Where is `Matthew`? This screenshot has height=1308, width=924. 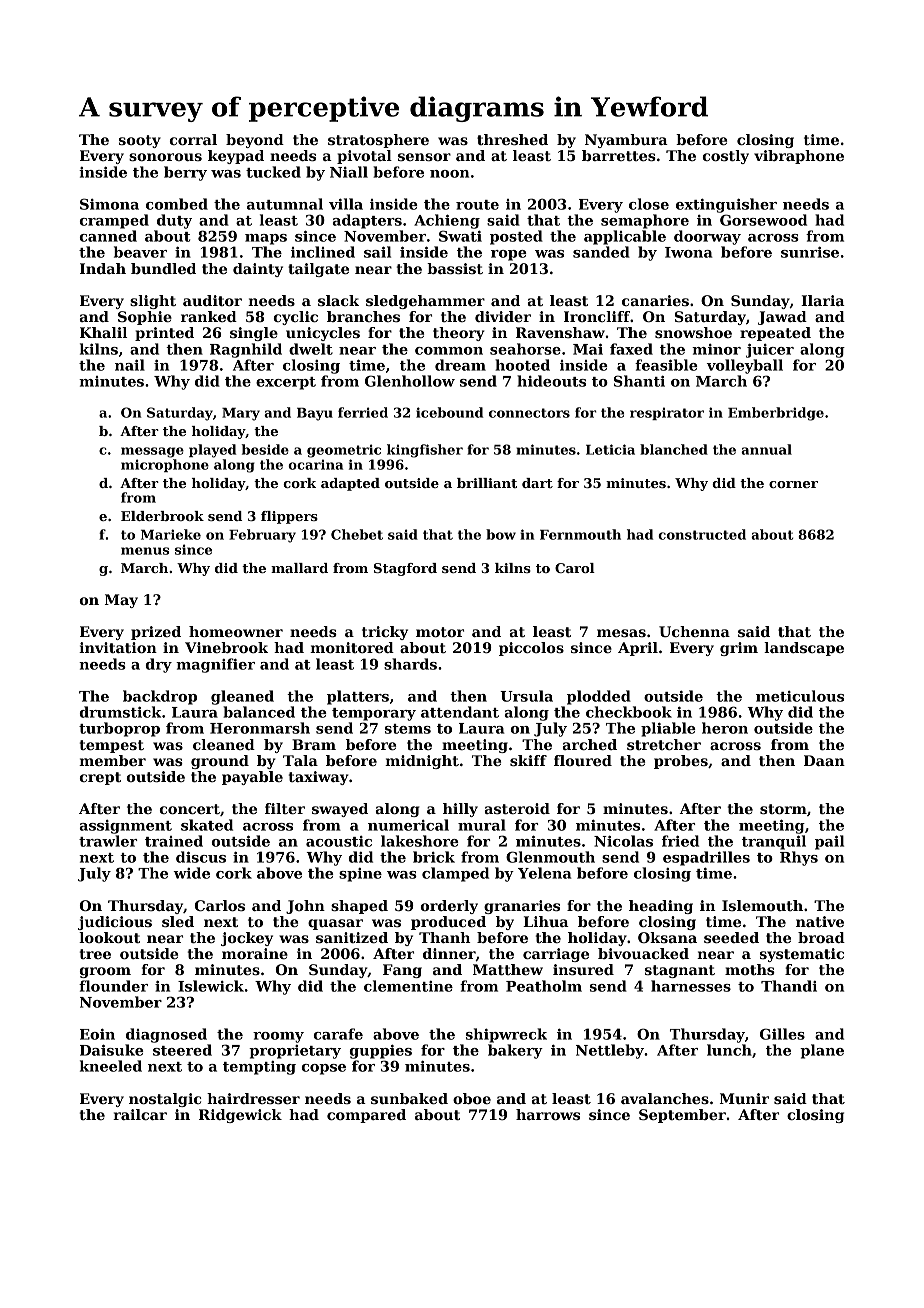 Matthew is located at coordinates (508, 969).
